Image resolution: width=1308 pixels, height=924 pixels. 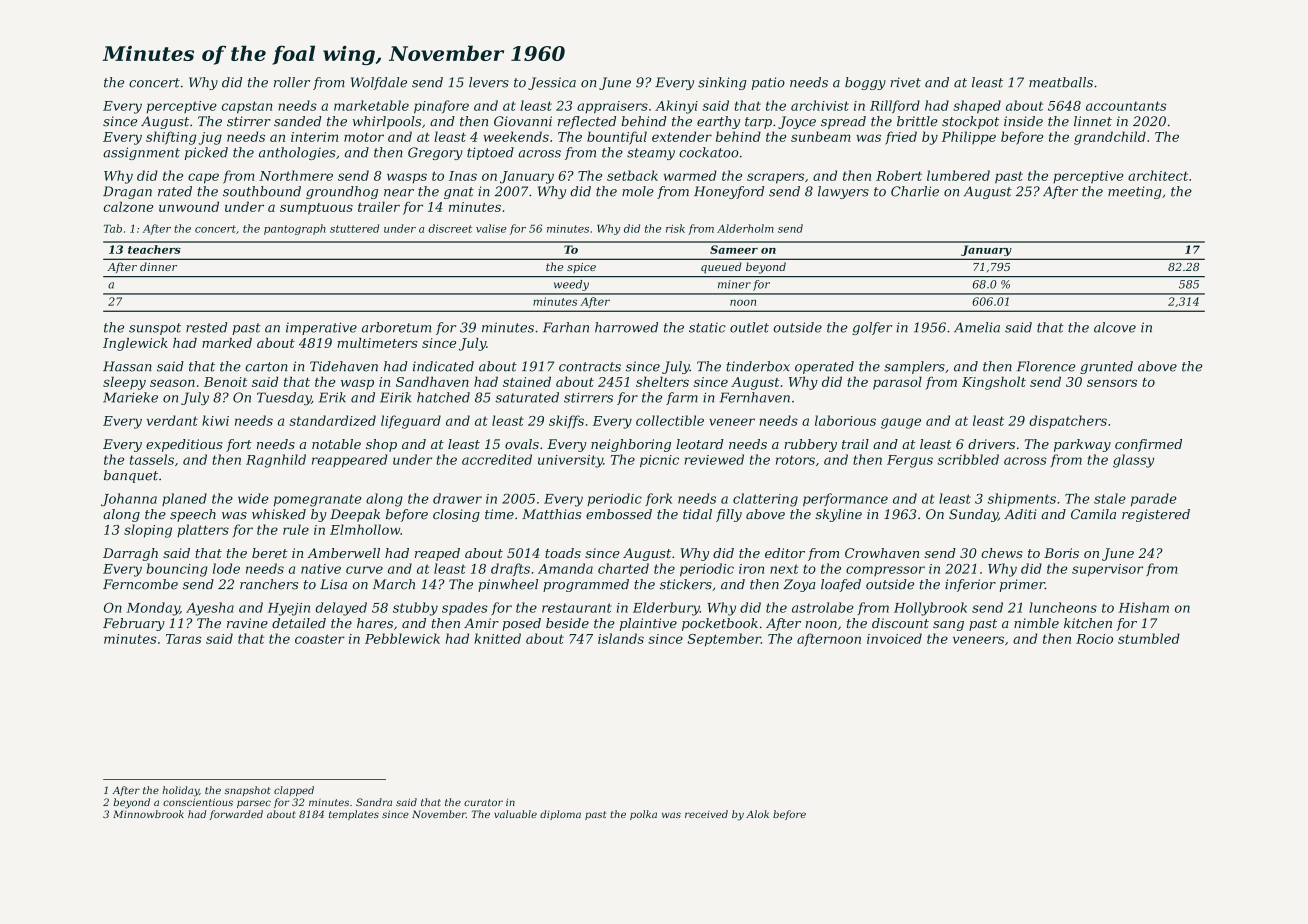 What do you see at coordinates (292, 82) in the screenshot?
I see `roller` at bounding box center [292, 82].
